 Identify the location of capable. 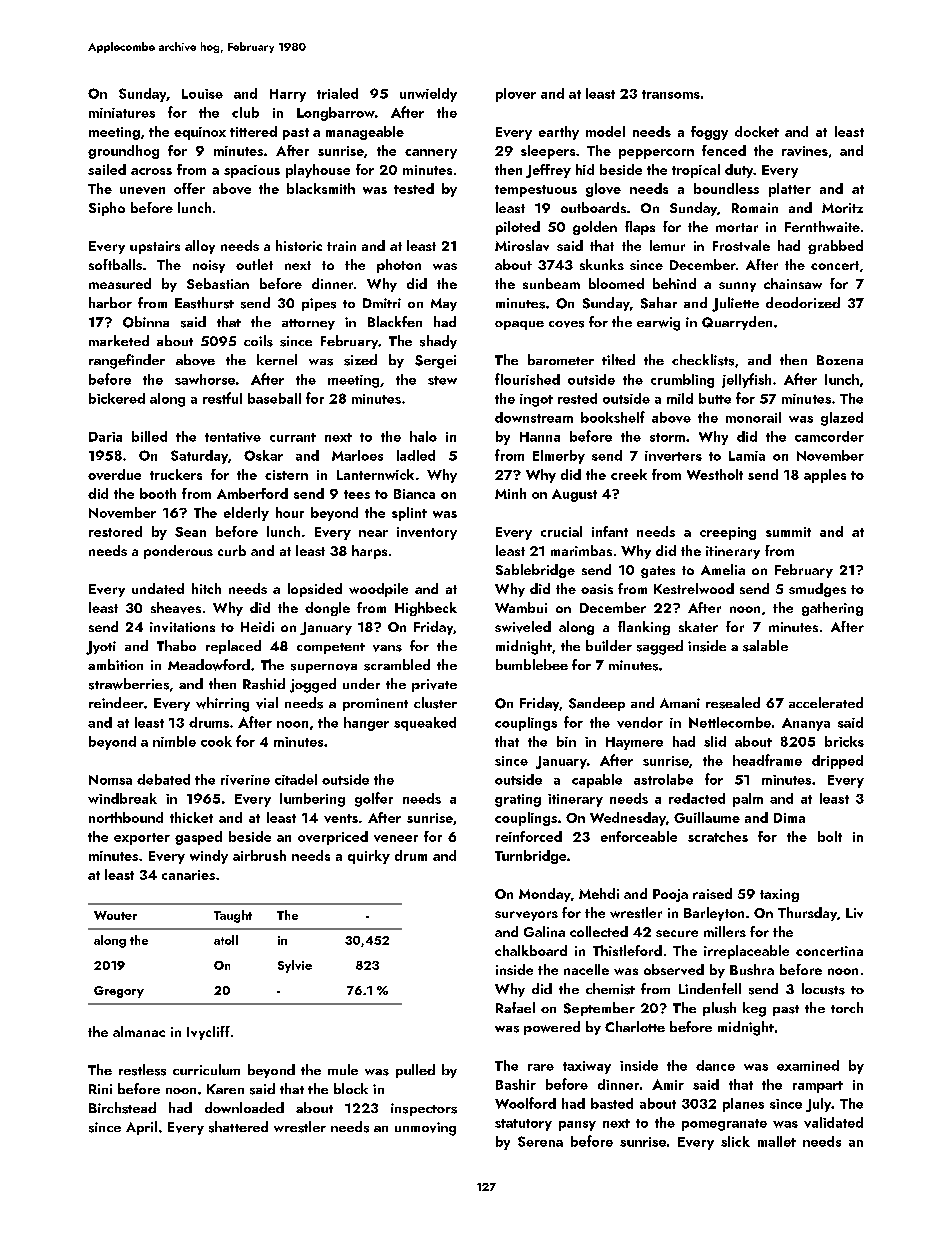
(597, 781).
